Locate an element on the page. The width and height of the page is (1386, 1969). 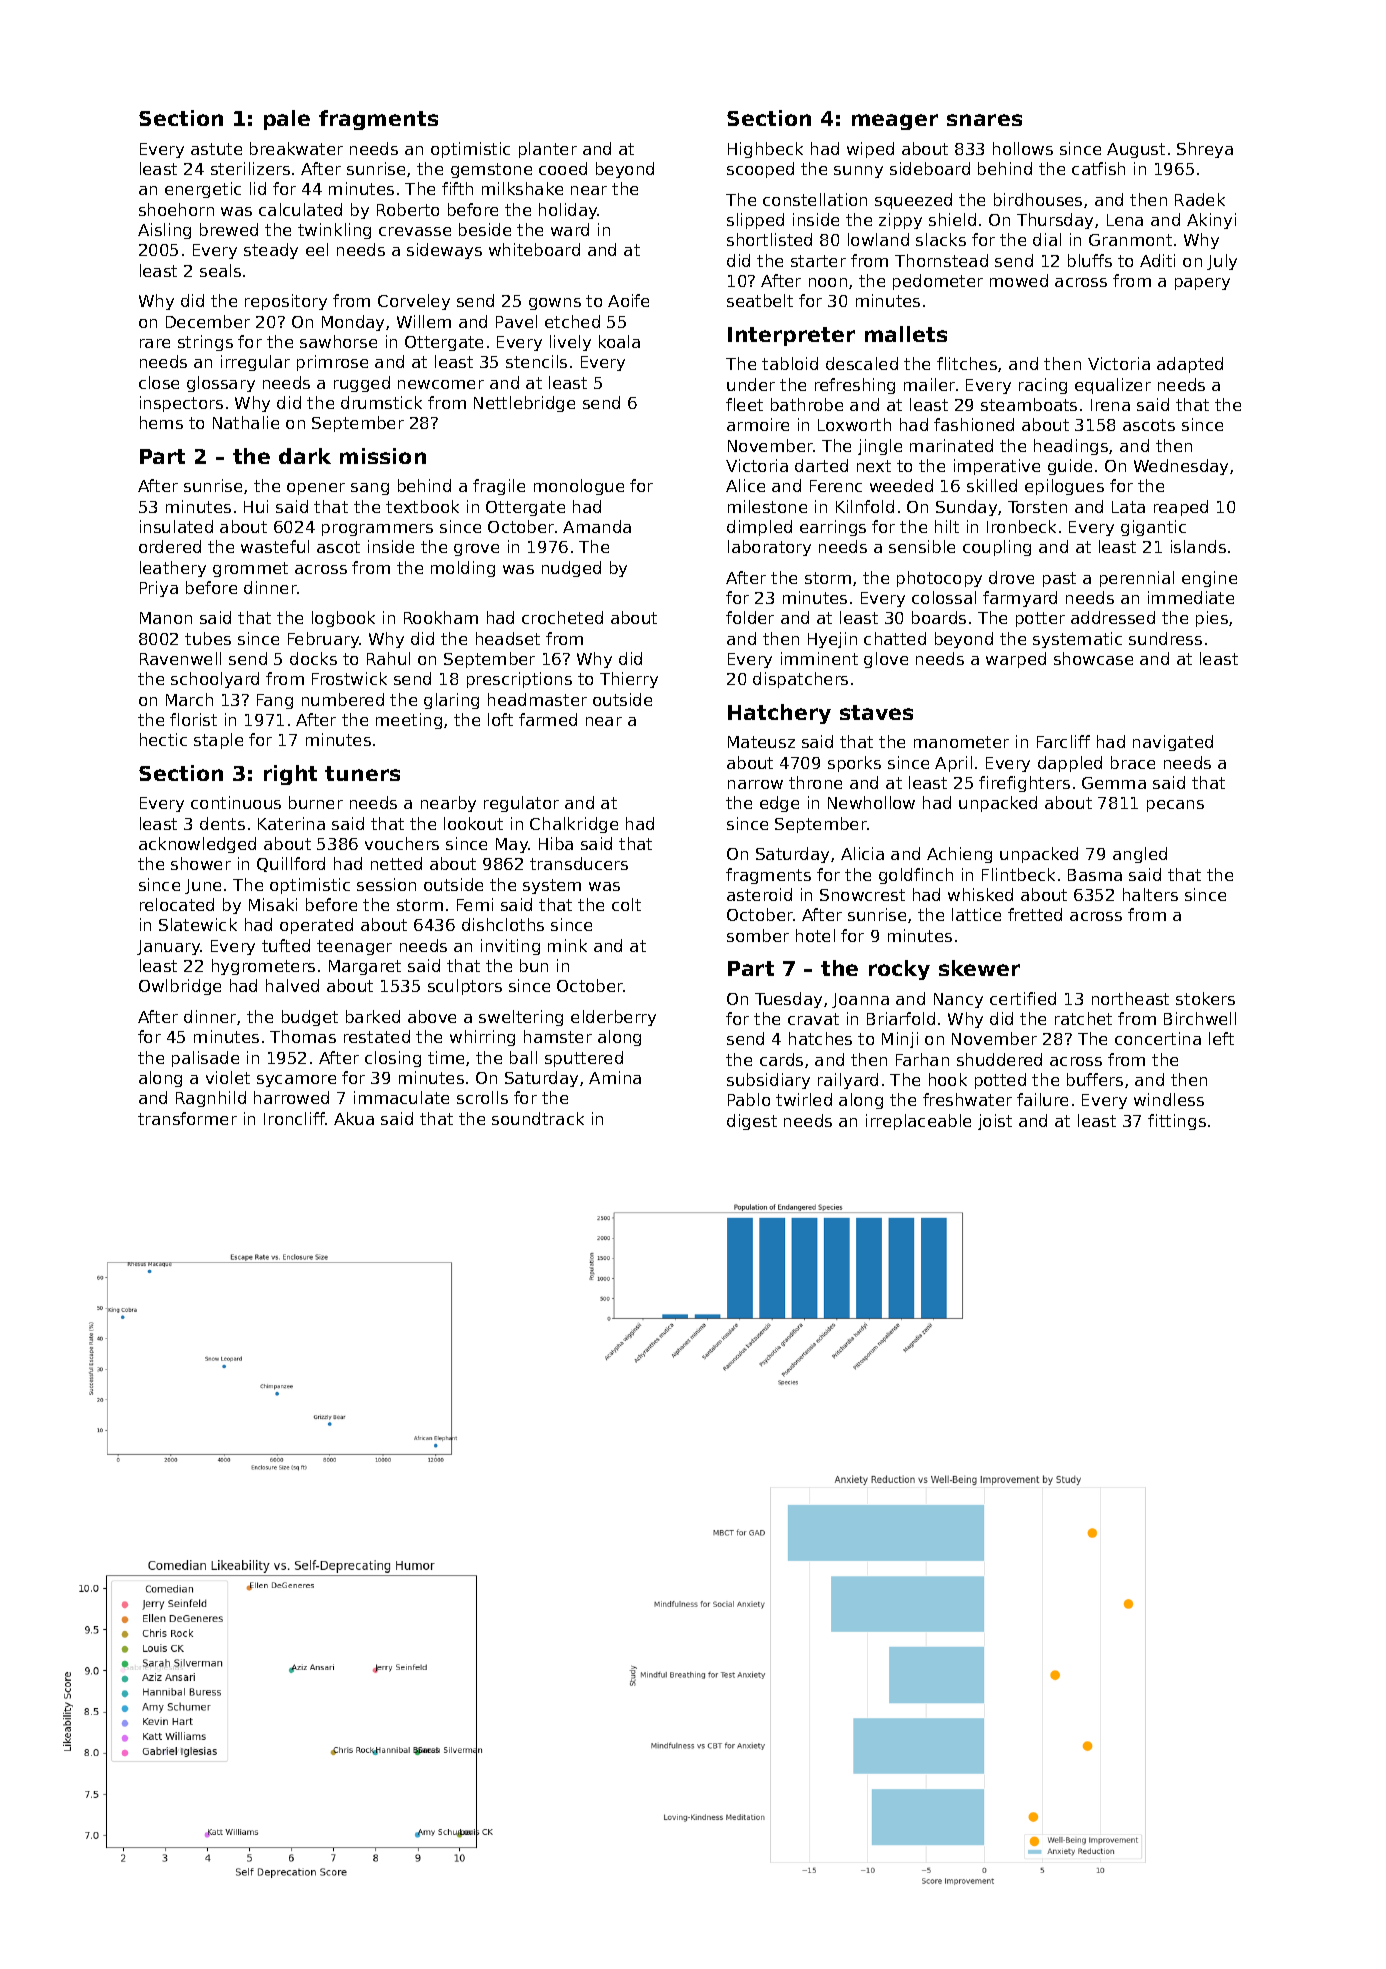
wasteful is located at coordinates (275, 546).
